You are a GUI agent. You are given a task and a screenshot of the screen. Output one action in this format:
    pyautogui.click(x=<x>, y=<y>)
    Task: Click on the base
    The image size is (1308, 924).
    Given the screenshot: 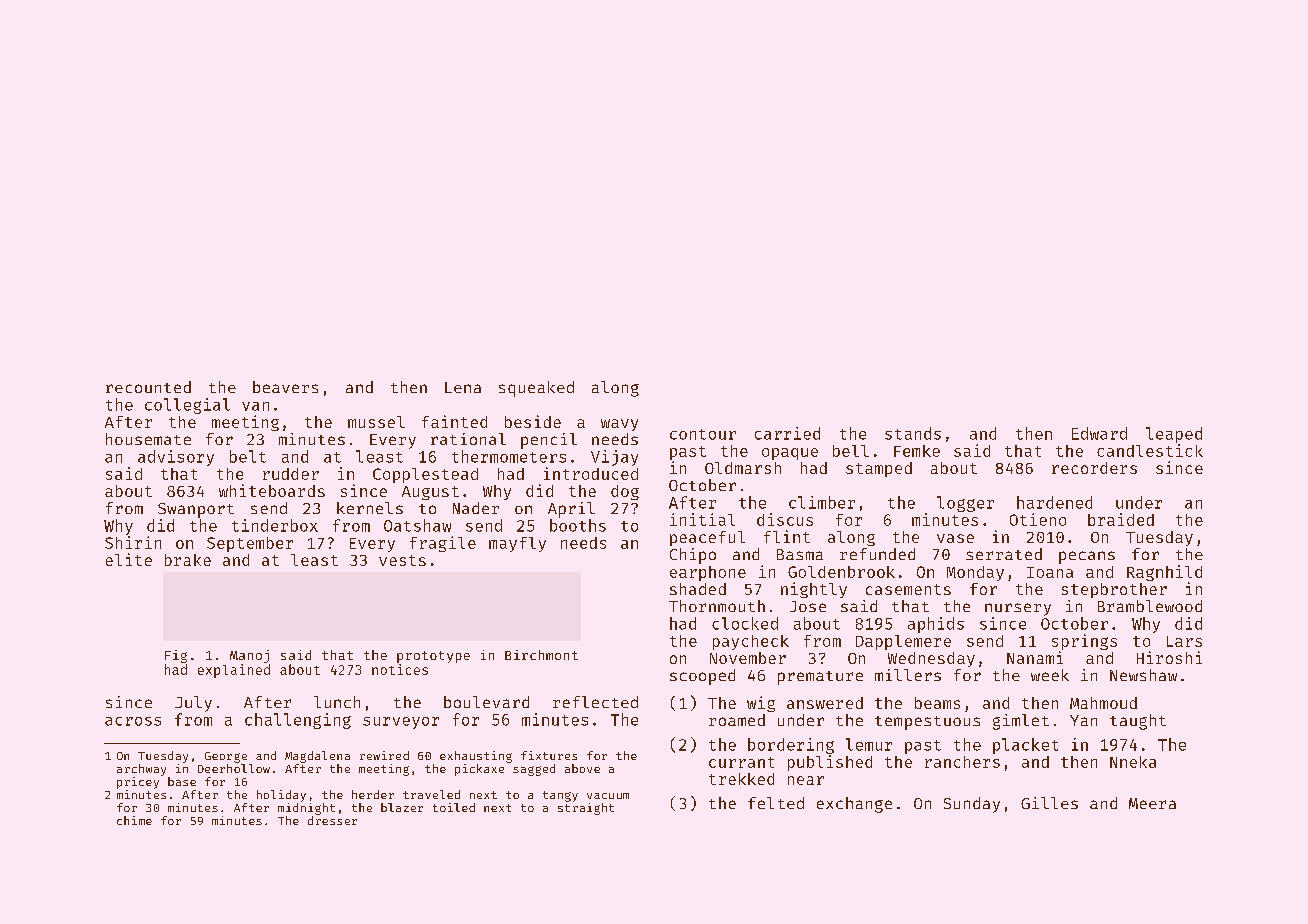 What is the action you would take?
    pyautogui.click(x=182, y=781)
